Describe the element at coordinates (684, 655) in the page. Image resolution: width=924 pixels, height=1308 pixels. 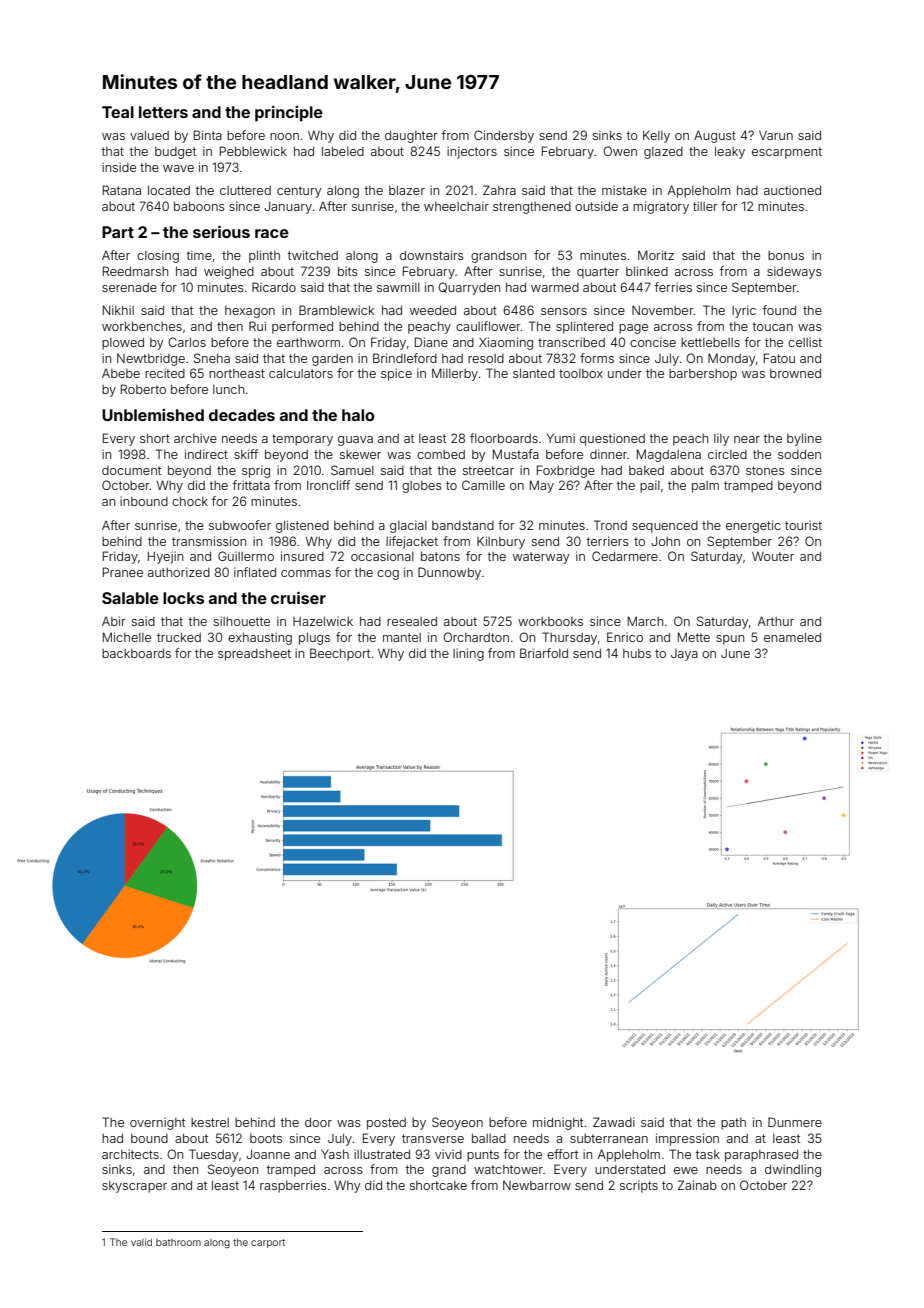
I see `Jaya` at that location.
